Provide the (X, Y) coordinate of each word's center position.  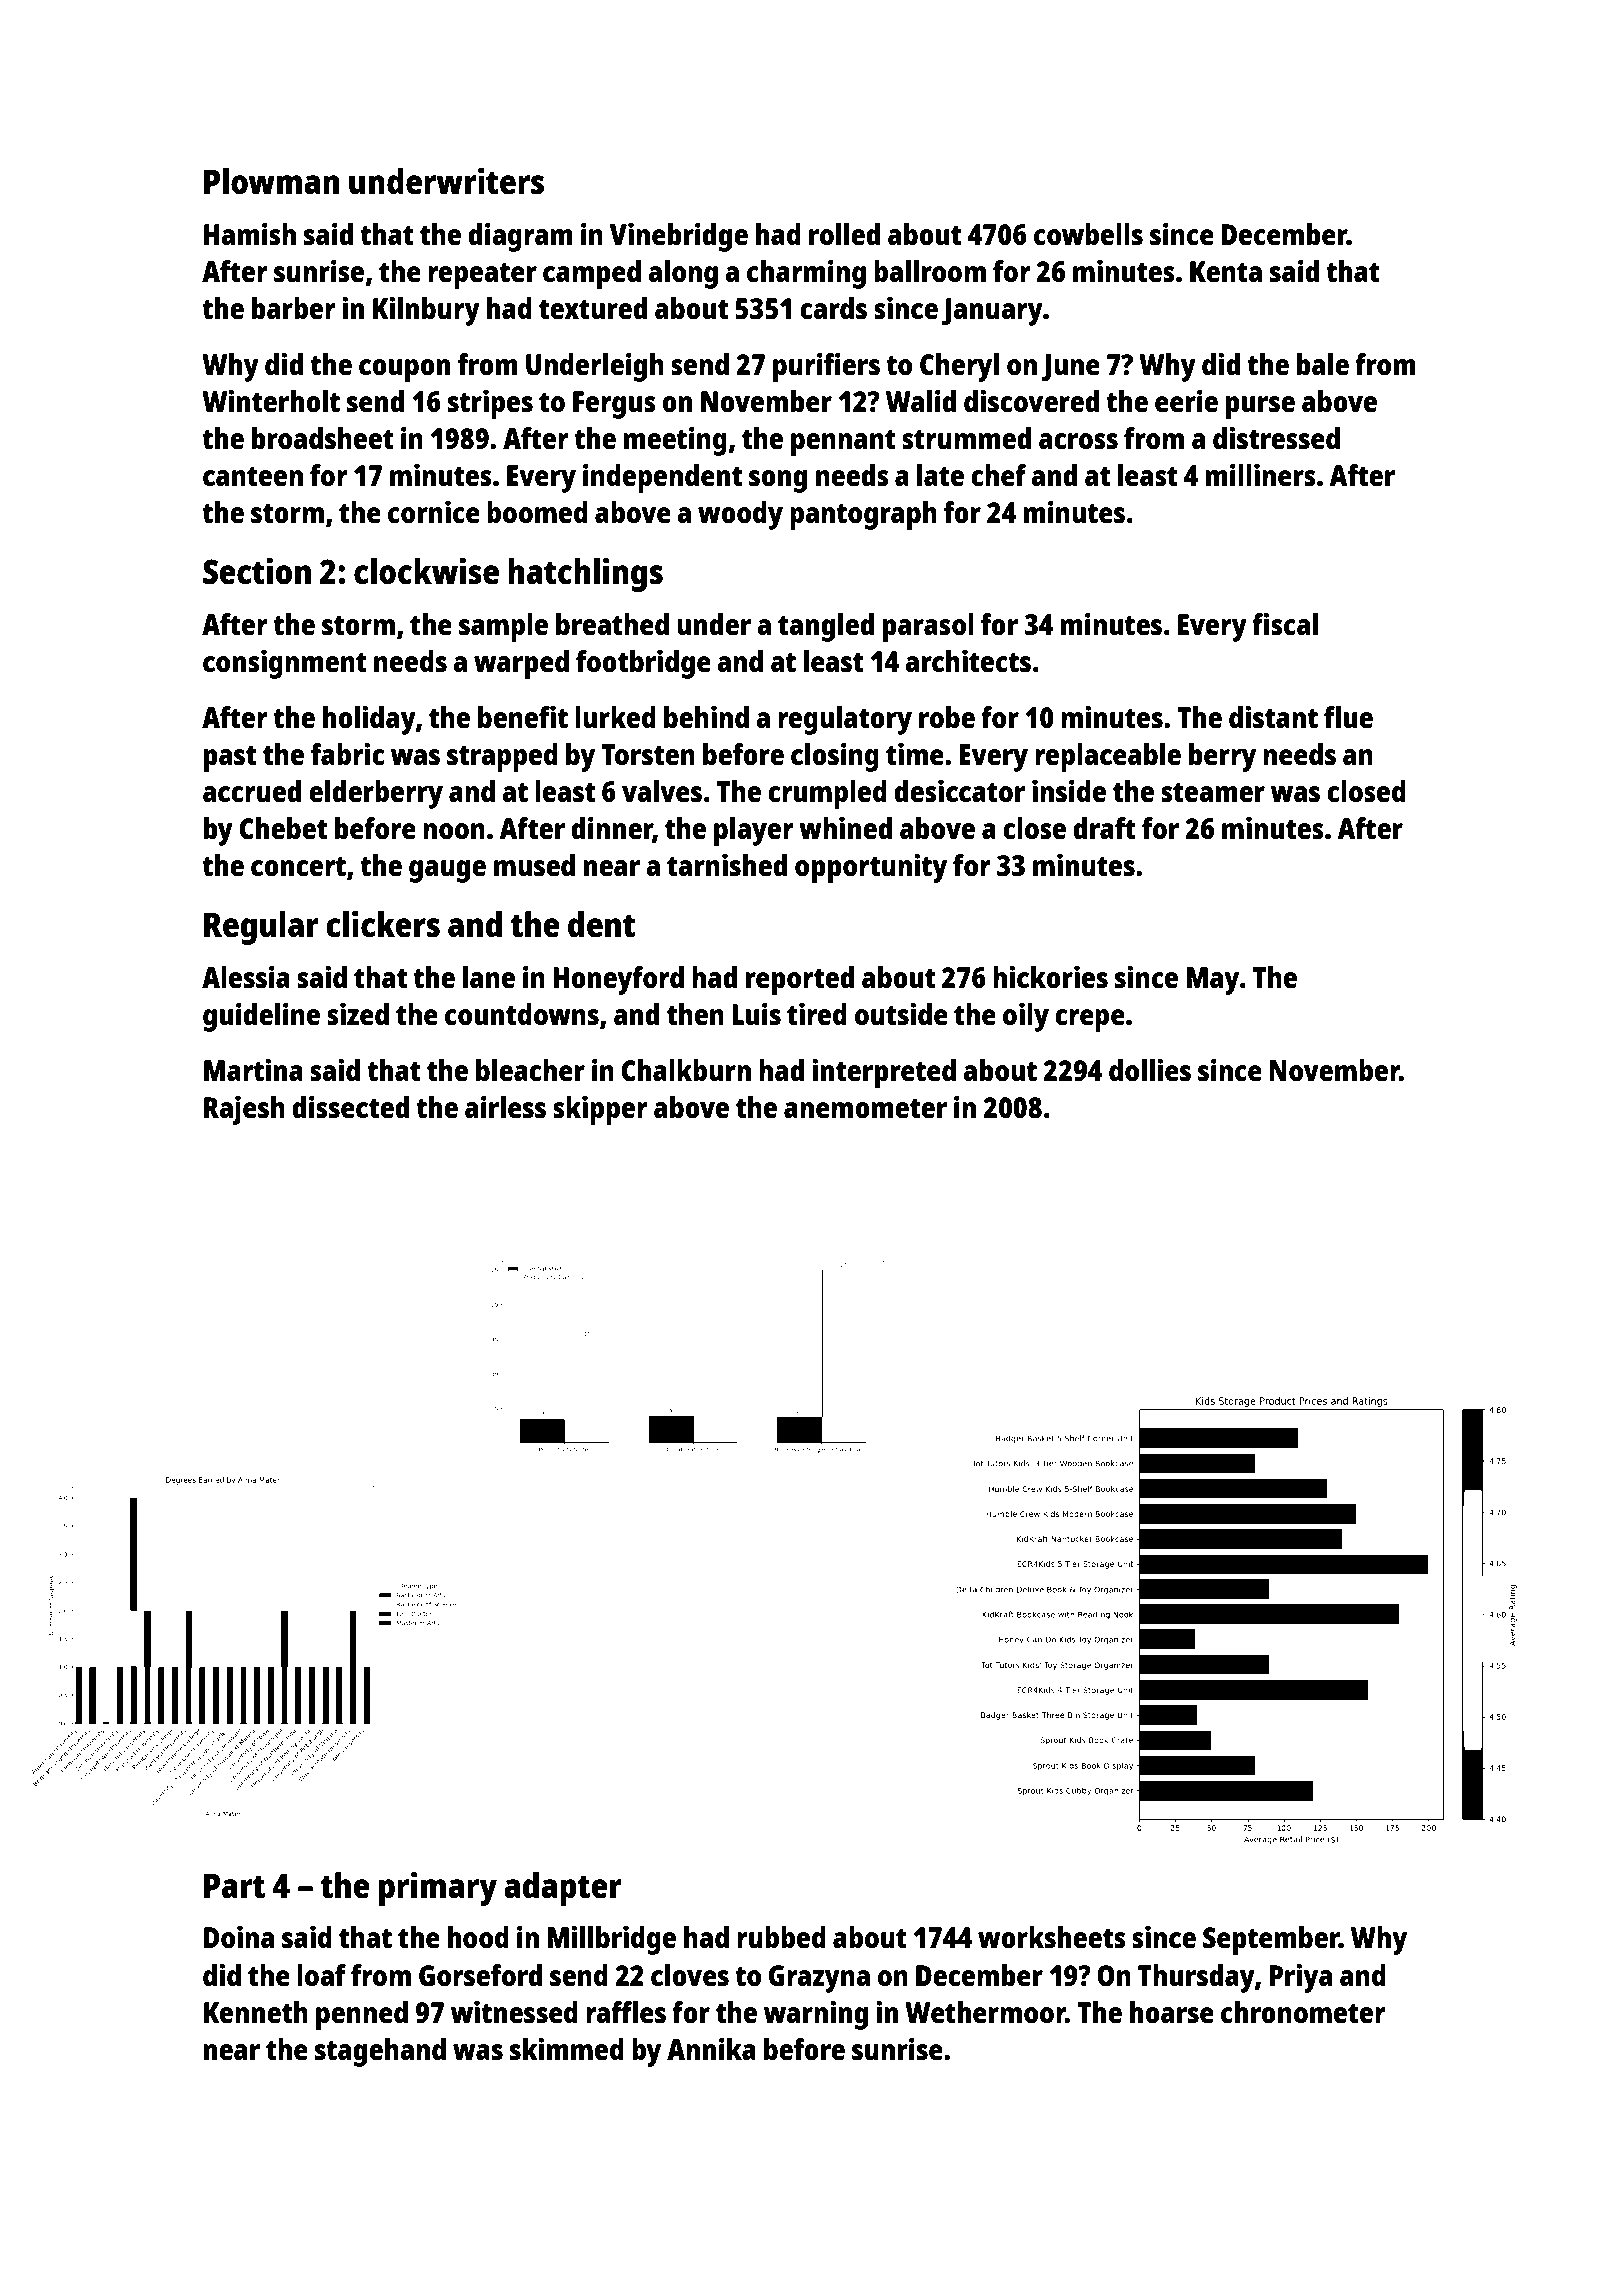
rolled (844, 234)
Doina (239, 1936)
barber (294, 308)
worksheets (1052, 1937)
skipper (600, 1110)
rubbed (781, 1937)
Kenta (1226, 271)
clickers (383, 924)
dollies (1150, 1069)
